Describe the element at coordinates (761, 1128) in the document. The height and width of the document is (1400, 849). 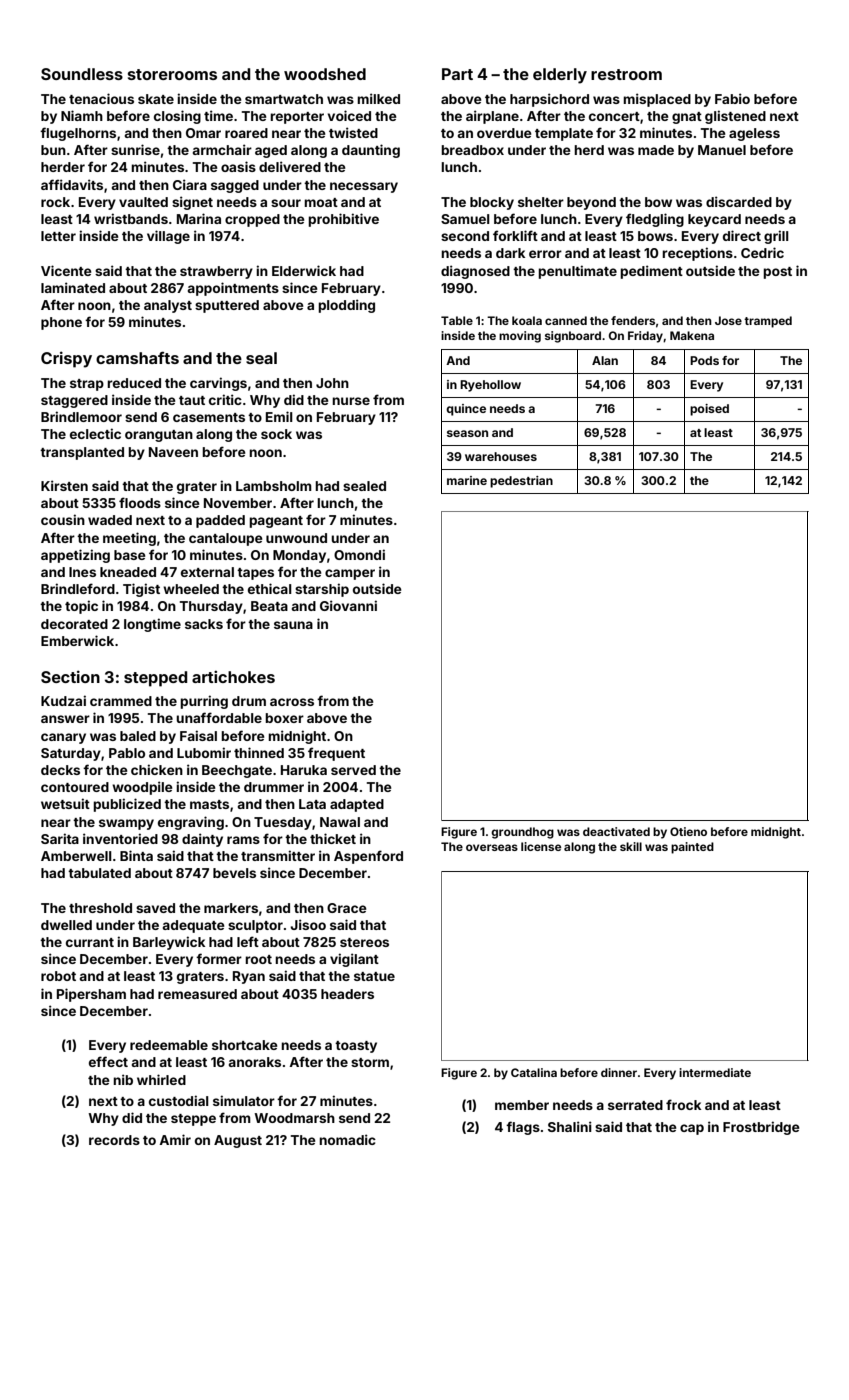
I see `Frostbridge` at that location.
